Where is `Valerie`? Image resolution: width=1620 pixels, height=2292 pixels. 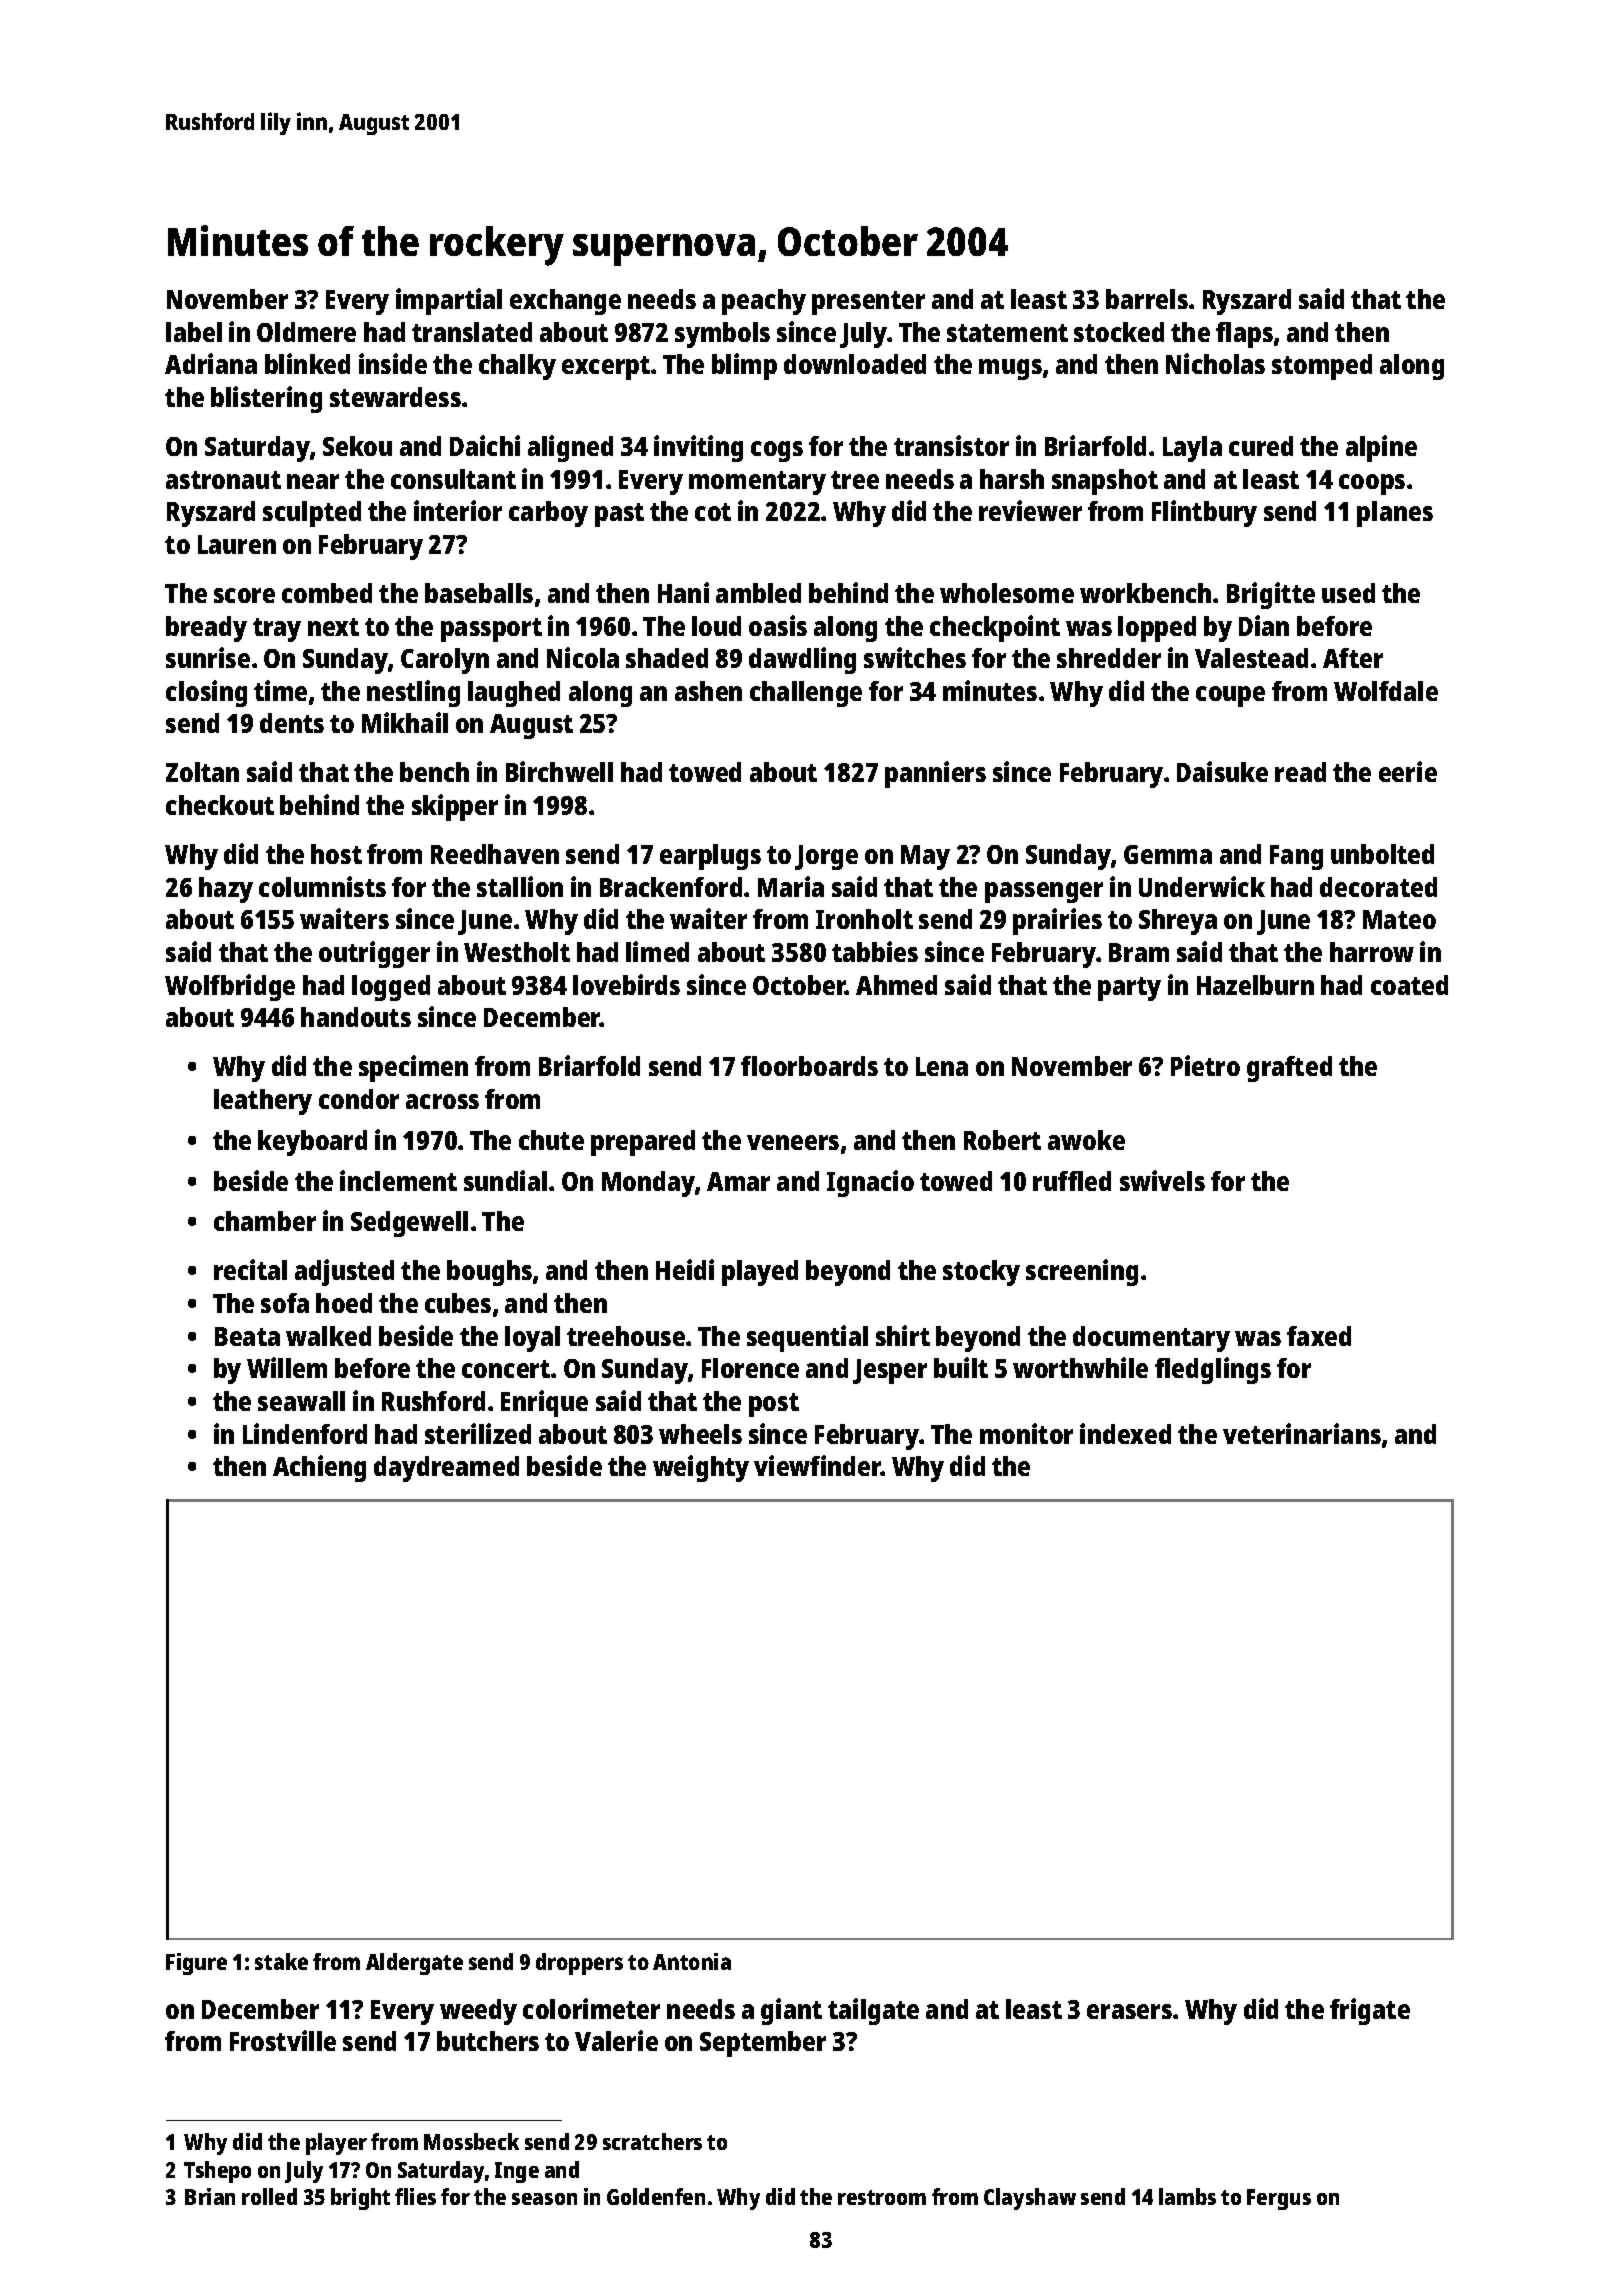 Valerie is located at coordinates (616, 2040).
